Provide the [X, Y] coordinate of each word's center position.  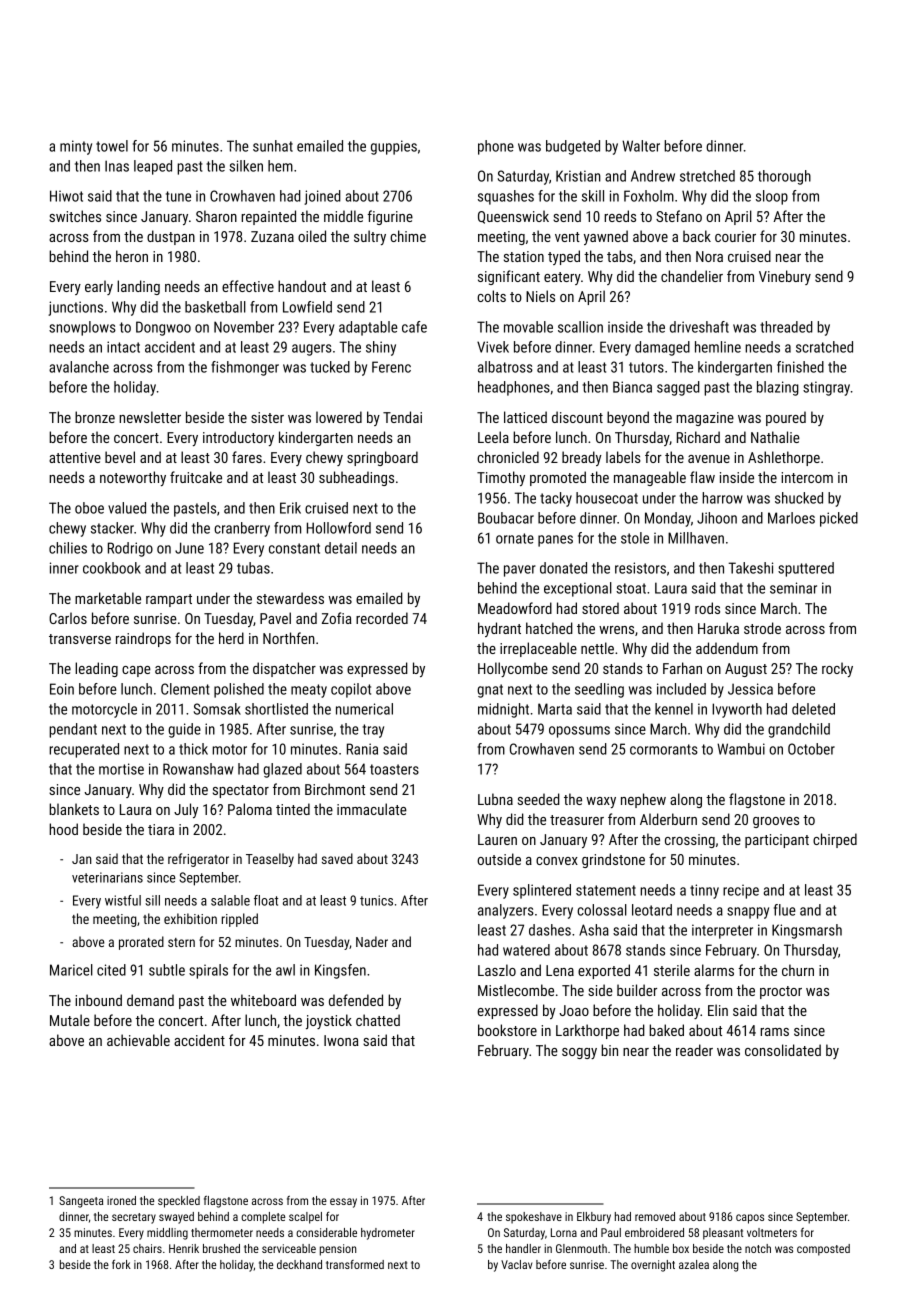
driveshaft [699, 327]
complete [263, 1218]
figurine [390, 217]
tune [178, 196]
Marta [555, 709]
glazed [282, 770]
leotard [652, 910]
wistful [123, 900]
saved [337, 858]
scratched [824, 347]
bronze [95, 417]
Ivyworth [737, 710]
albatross [505, 367]
